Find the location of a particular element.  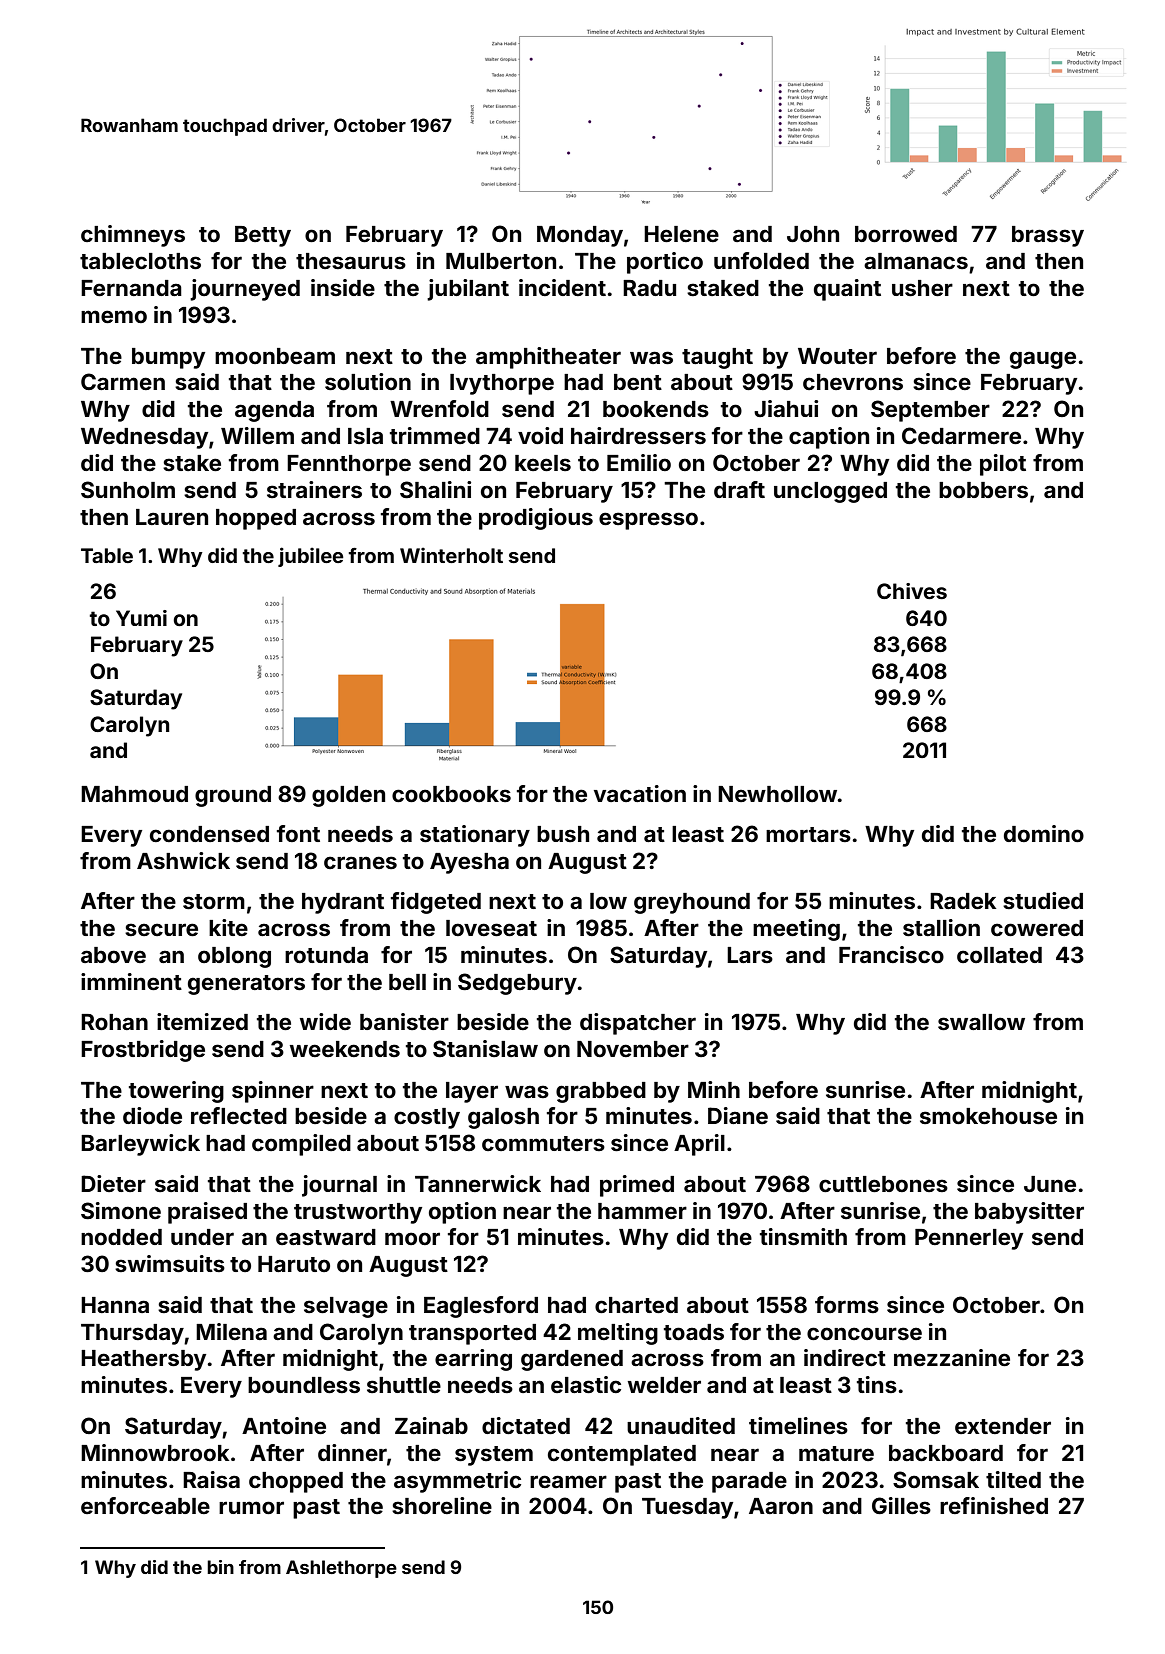

Mulberton is located at coordinates (501, 261).
